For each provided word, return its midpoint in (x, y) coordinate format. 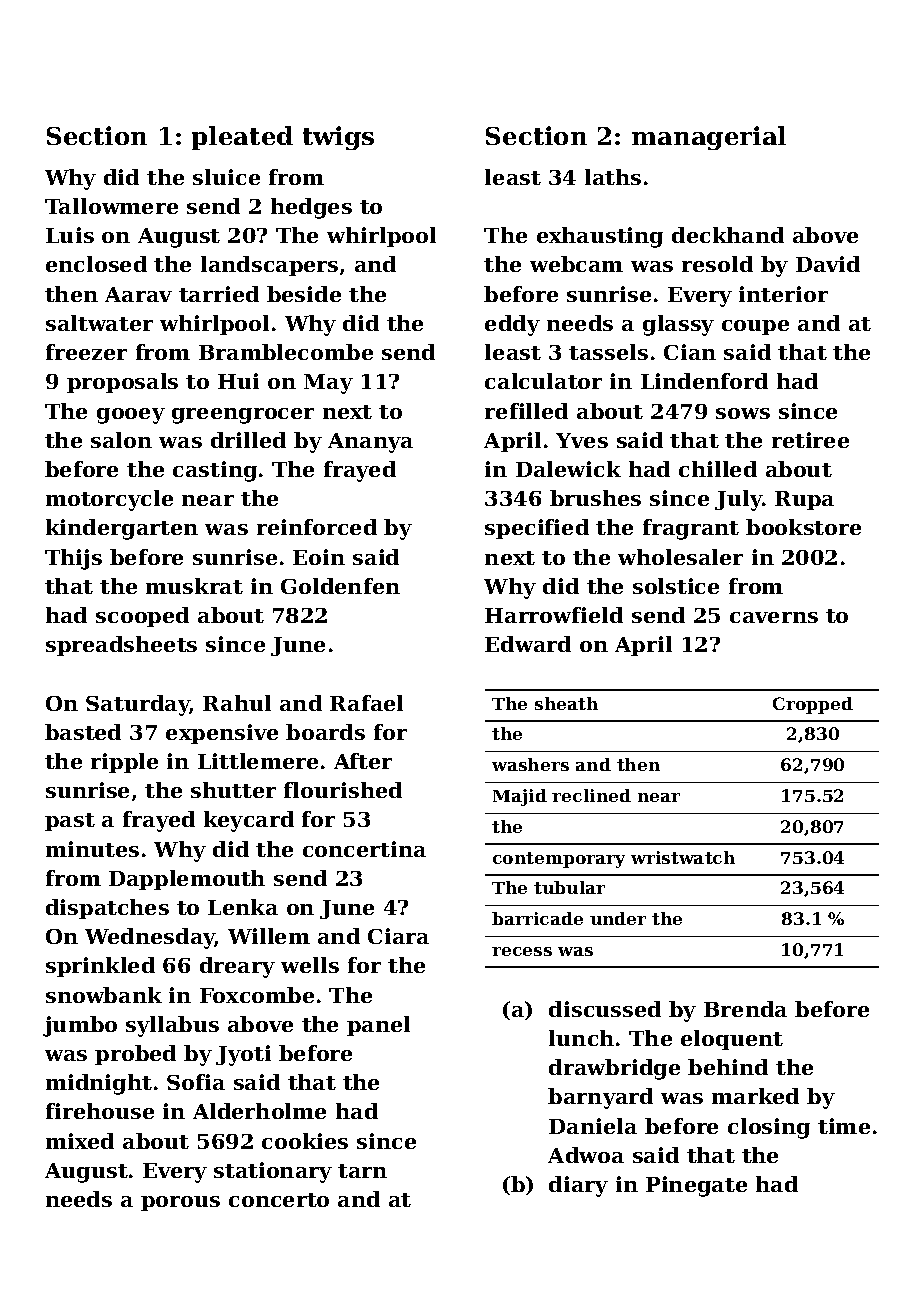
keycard (249, 821)
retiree (810, 440)
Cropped (813, 705)
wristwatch (683, 857)
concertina (364, 849)
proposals (122, 383)
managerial (709, 138)
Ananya (370, 443)
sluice (226, 177)
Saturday (138, 705)
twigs (338, 138)
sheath (566, 703)
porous (180, 1203)
